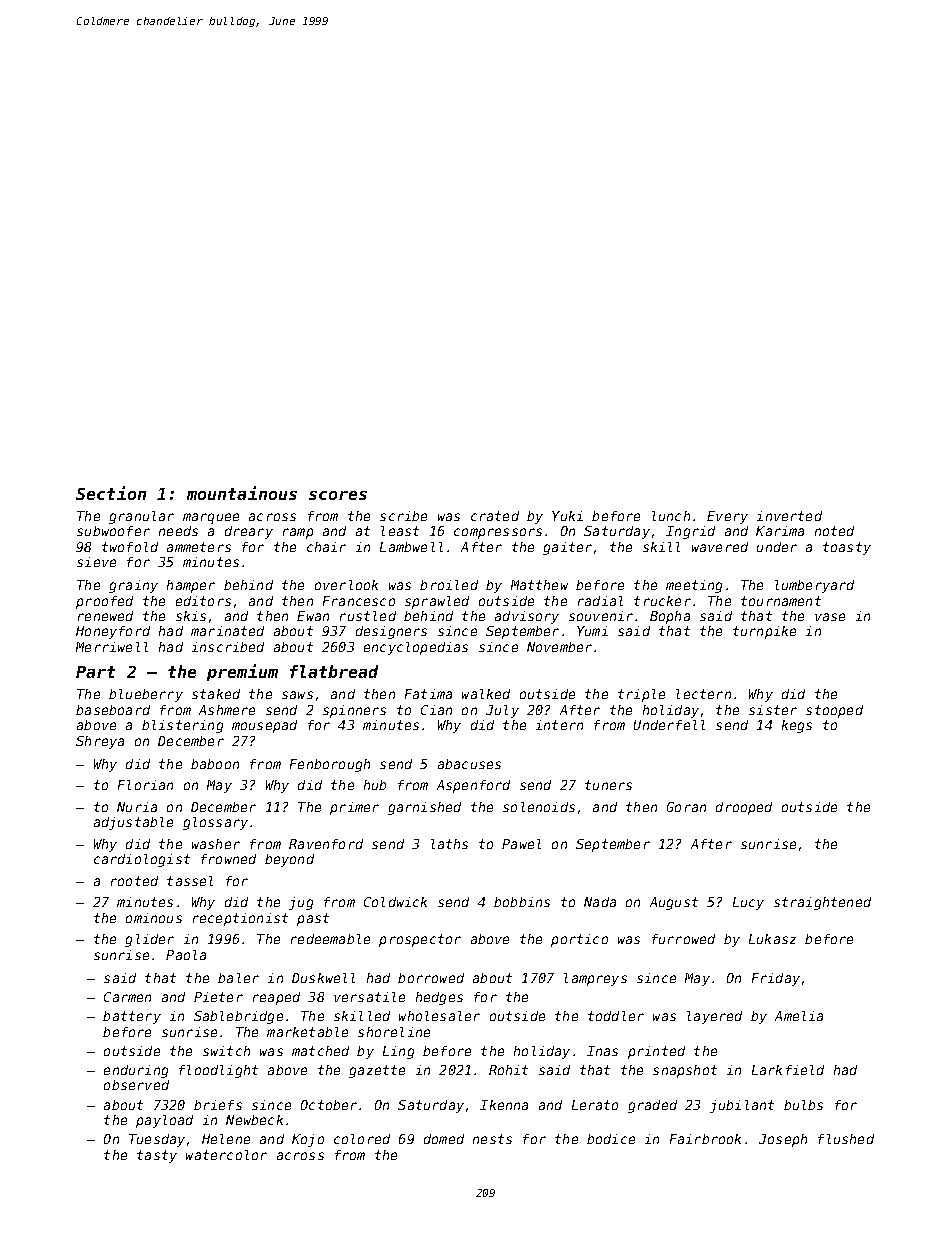 This document has height=1233, width=952. Describe the element at coordinates (670, 617) in the document. I see `Bopha` at that location.
